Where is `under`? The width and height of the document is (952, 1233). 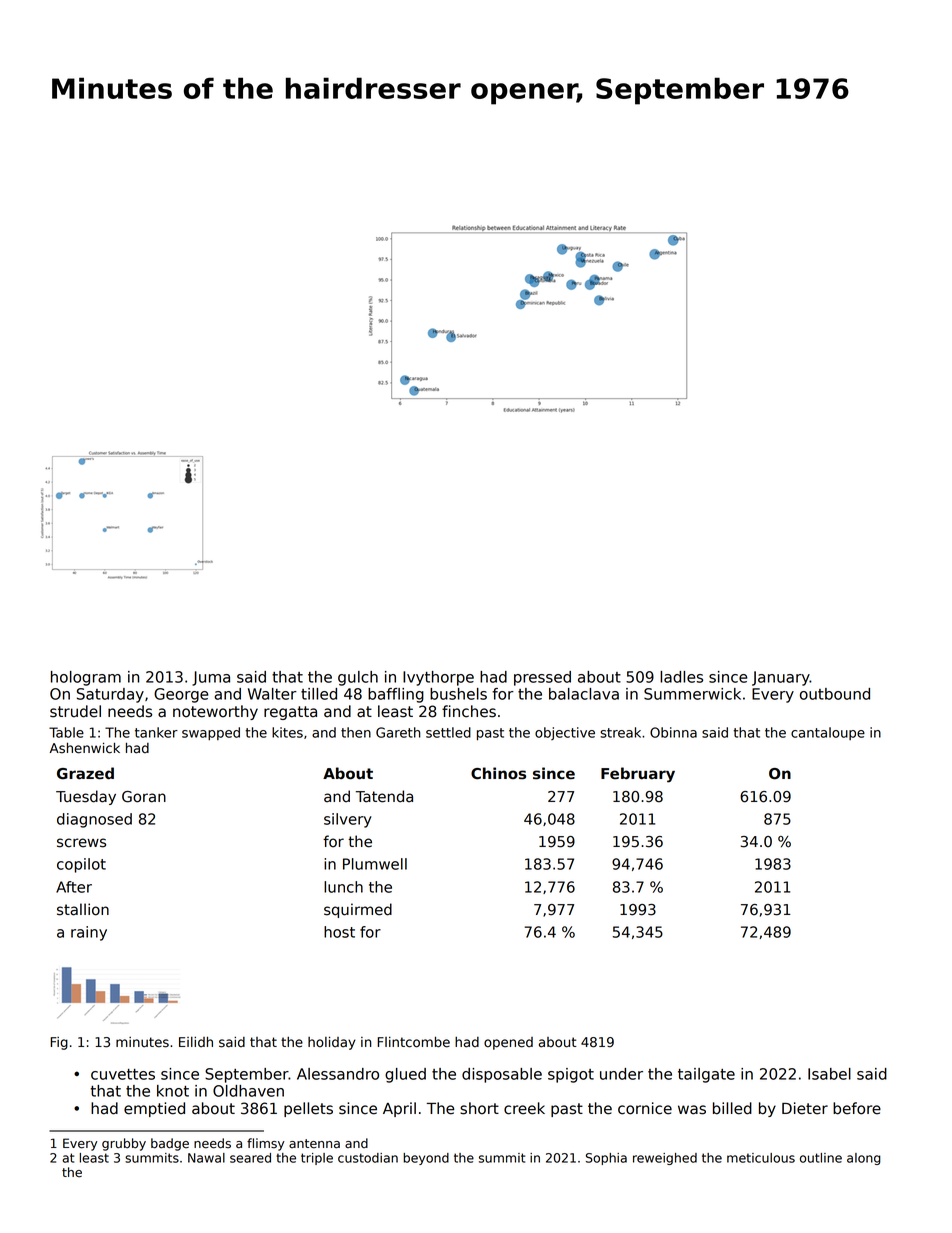 under is located at coordinates (621, 1074).
